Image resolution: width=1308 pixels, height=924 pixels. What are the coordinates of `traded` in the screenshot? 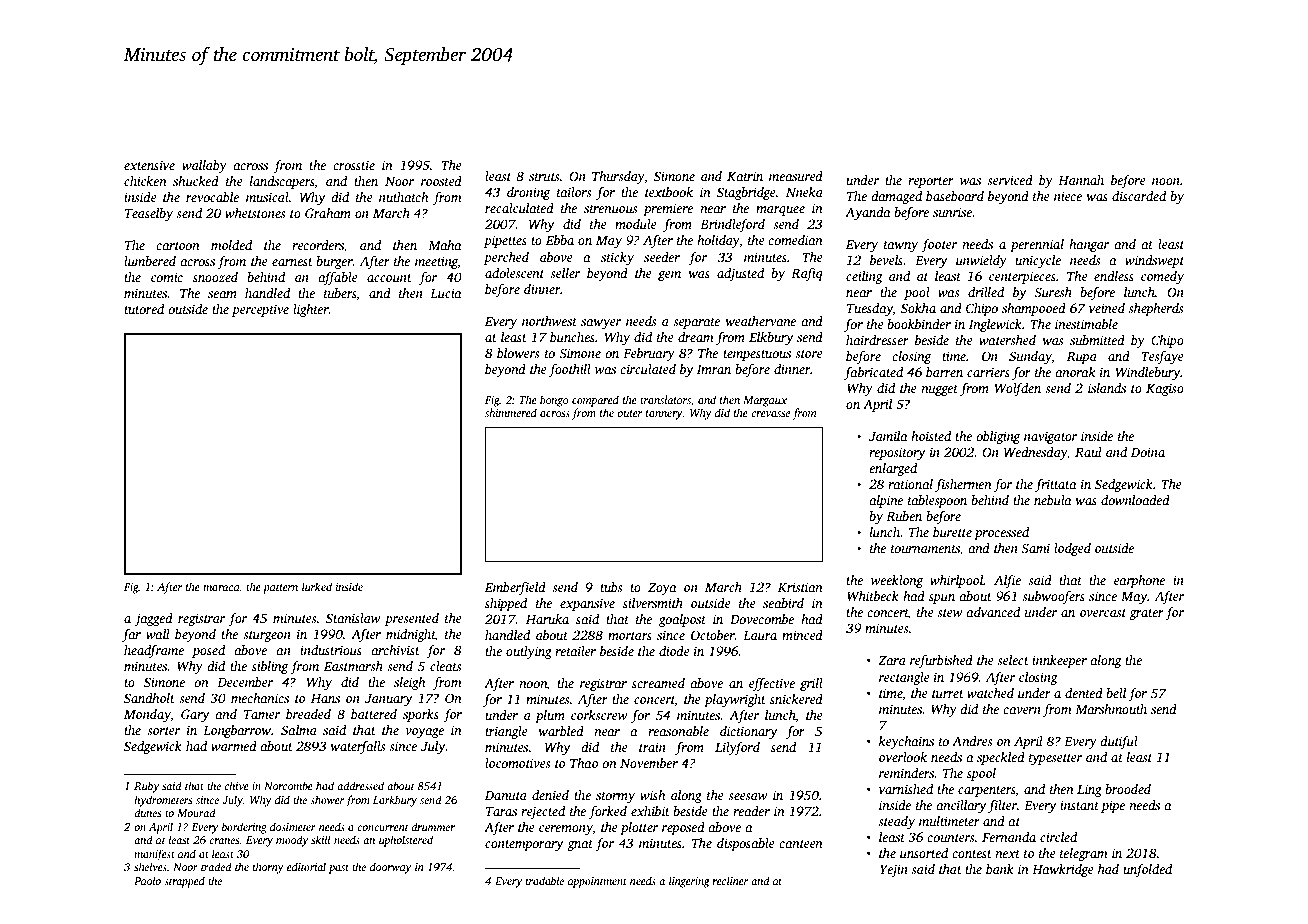 It's located at (216, 866).
